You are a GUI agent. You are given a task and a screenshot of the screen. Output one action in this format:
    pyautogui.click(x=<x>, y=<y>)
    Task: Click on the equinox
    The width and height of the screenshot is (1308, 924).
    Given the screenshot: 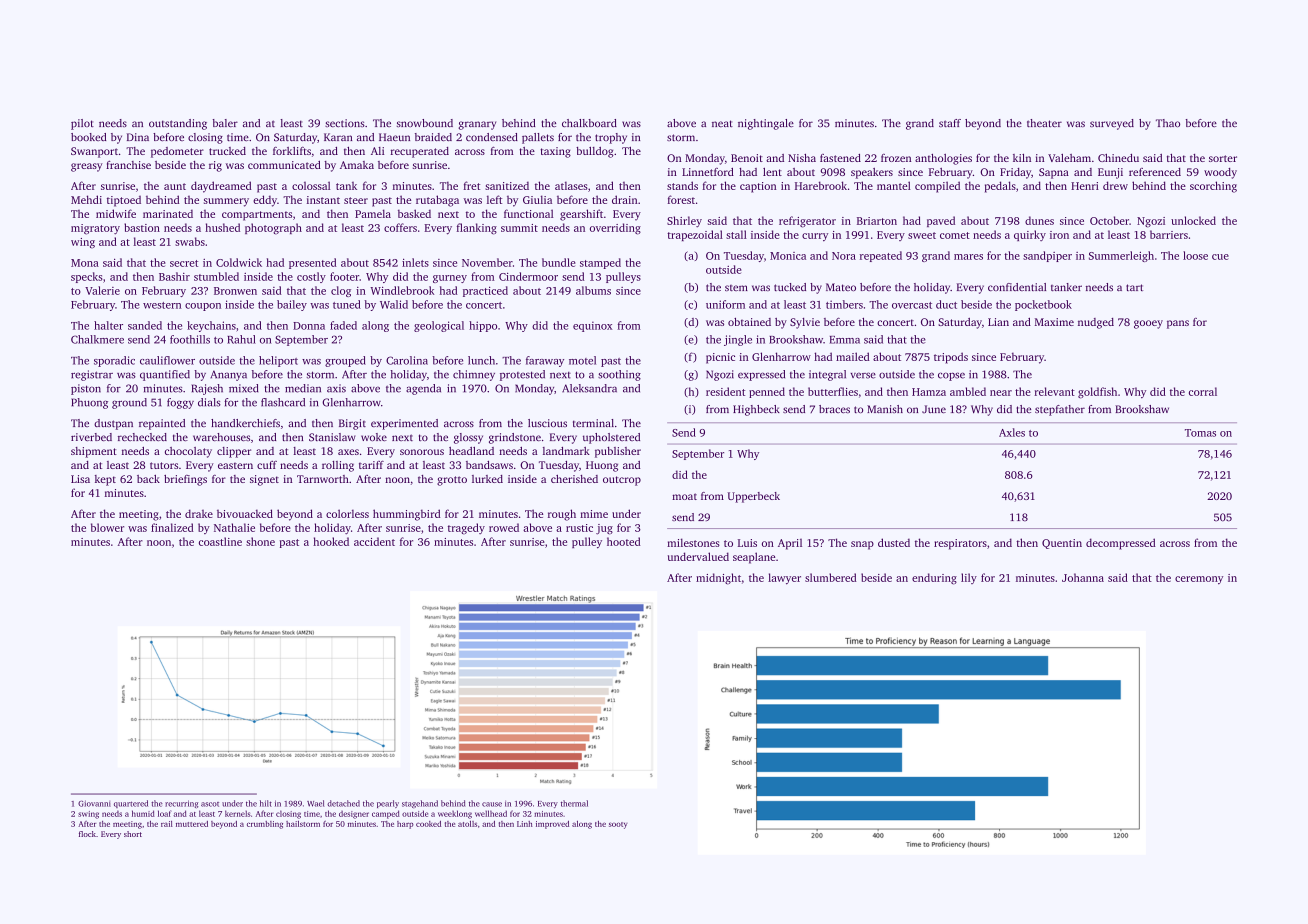 What is the action you would take?
    pyautogui.click(x=592, y=326)
